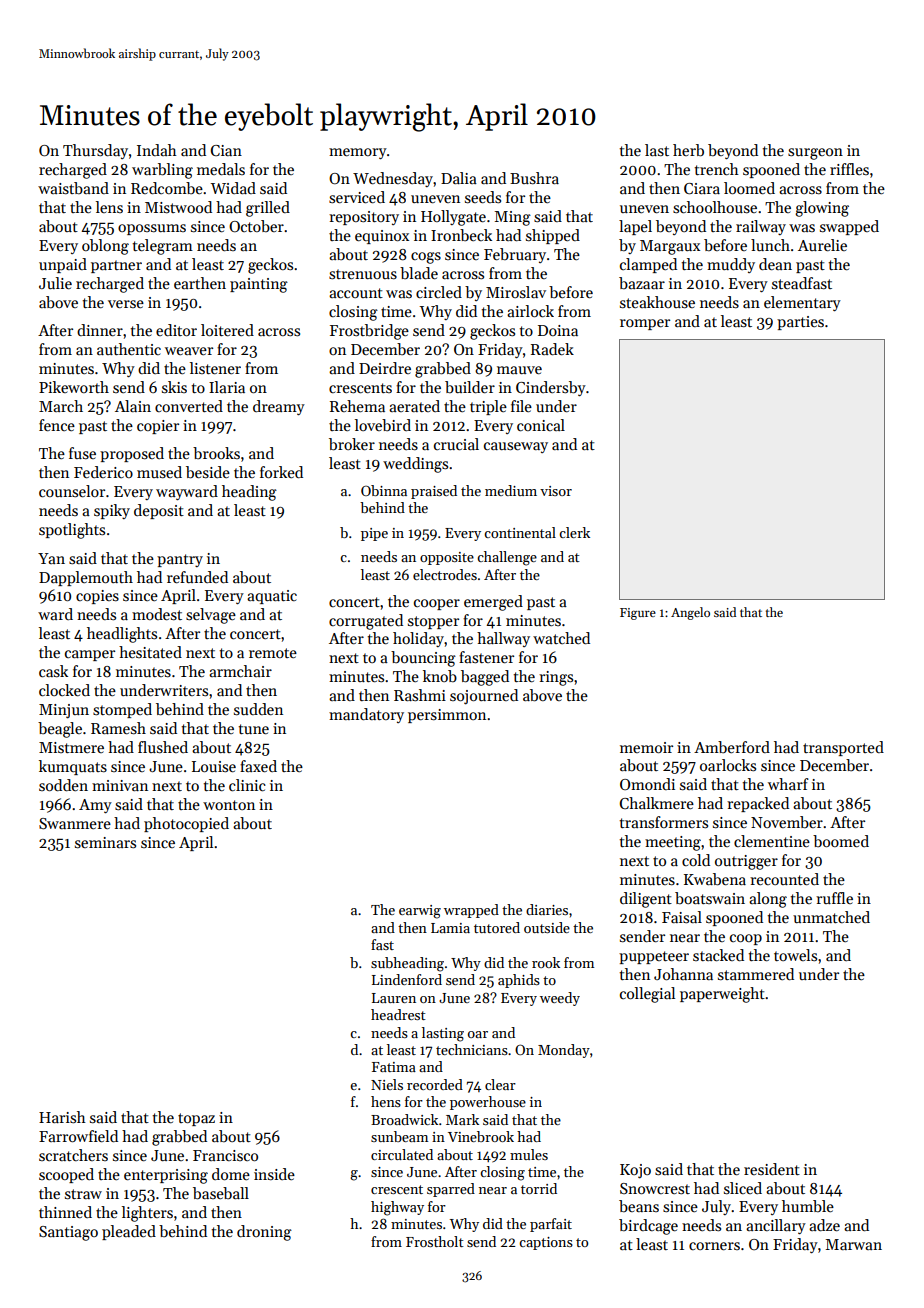 The width and height of the document is (924, 1308). What do you see at coordinates (690, 613) in the document?
I see `Angelo` at bounding box center [690, 613].
